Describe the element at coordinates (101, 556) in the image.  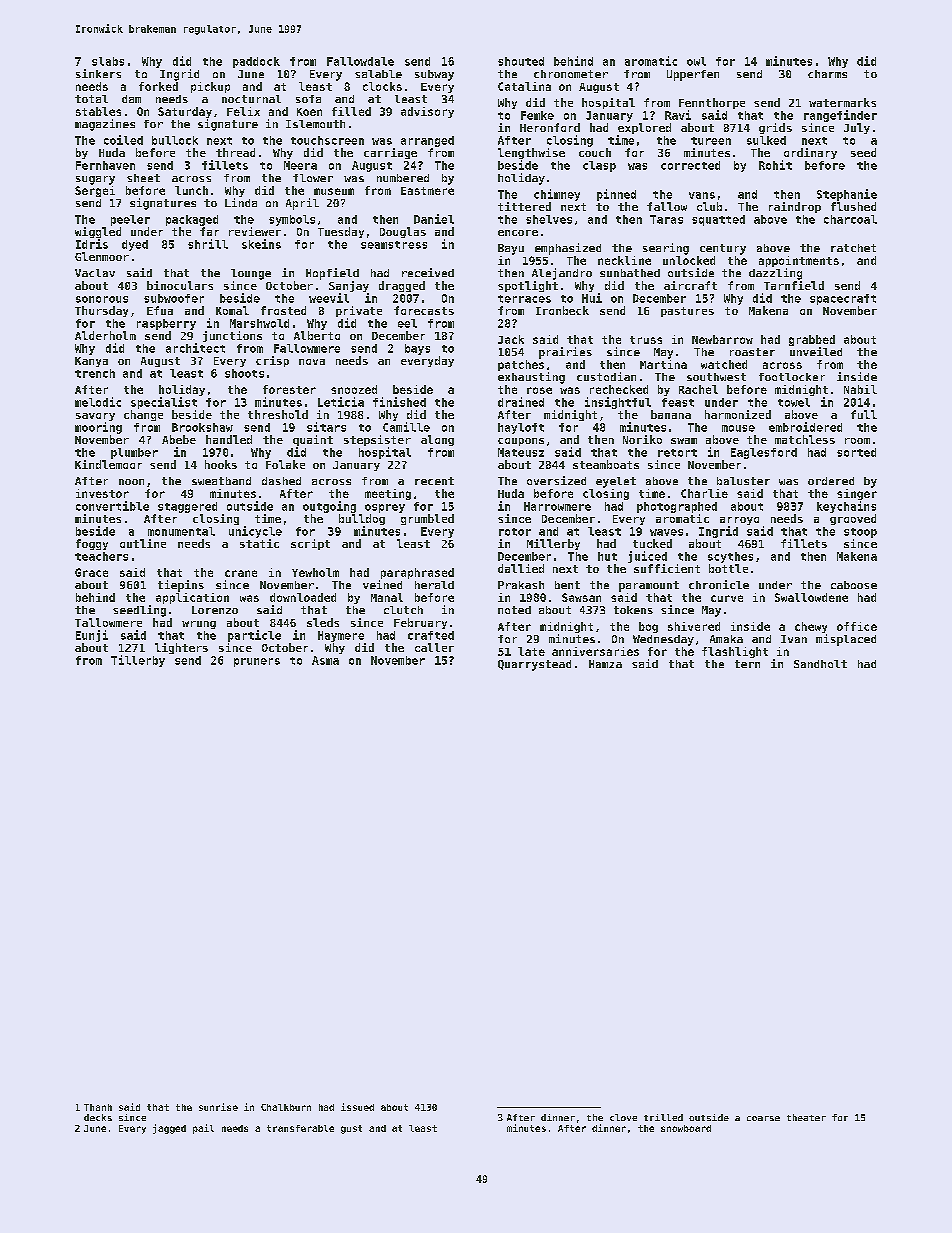
I see `teachers` at that location.
